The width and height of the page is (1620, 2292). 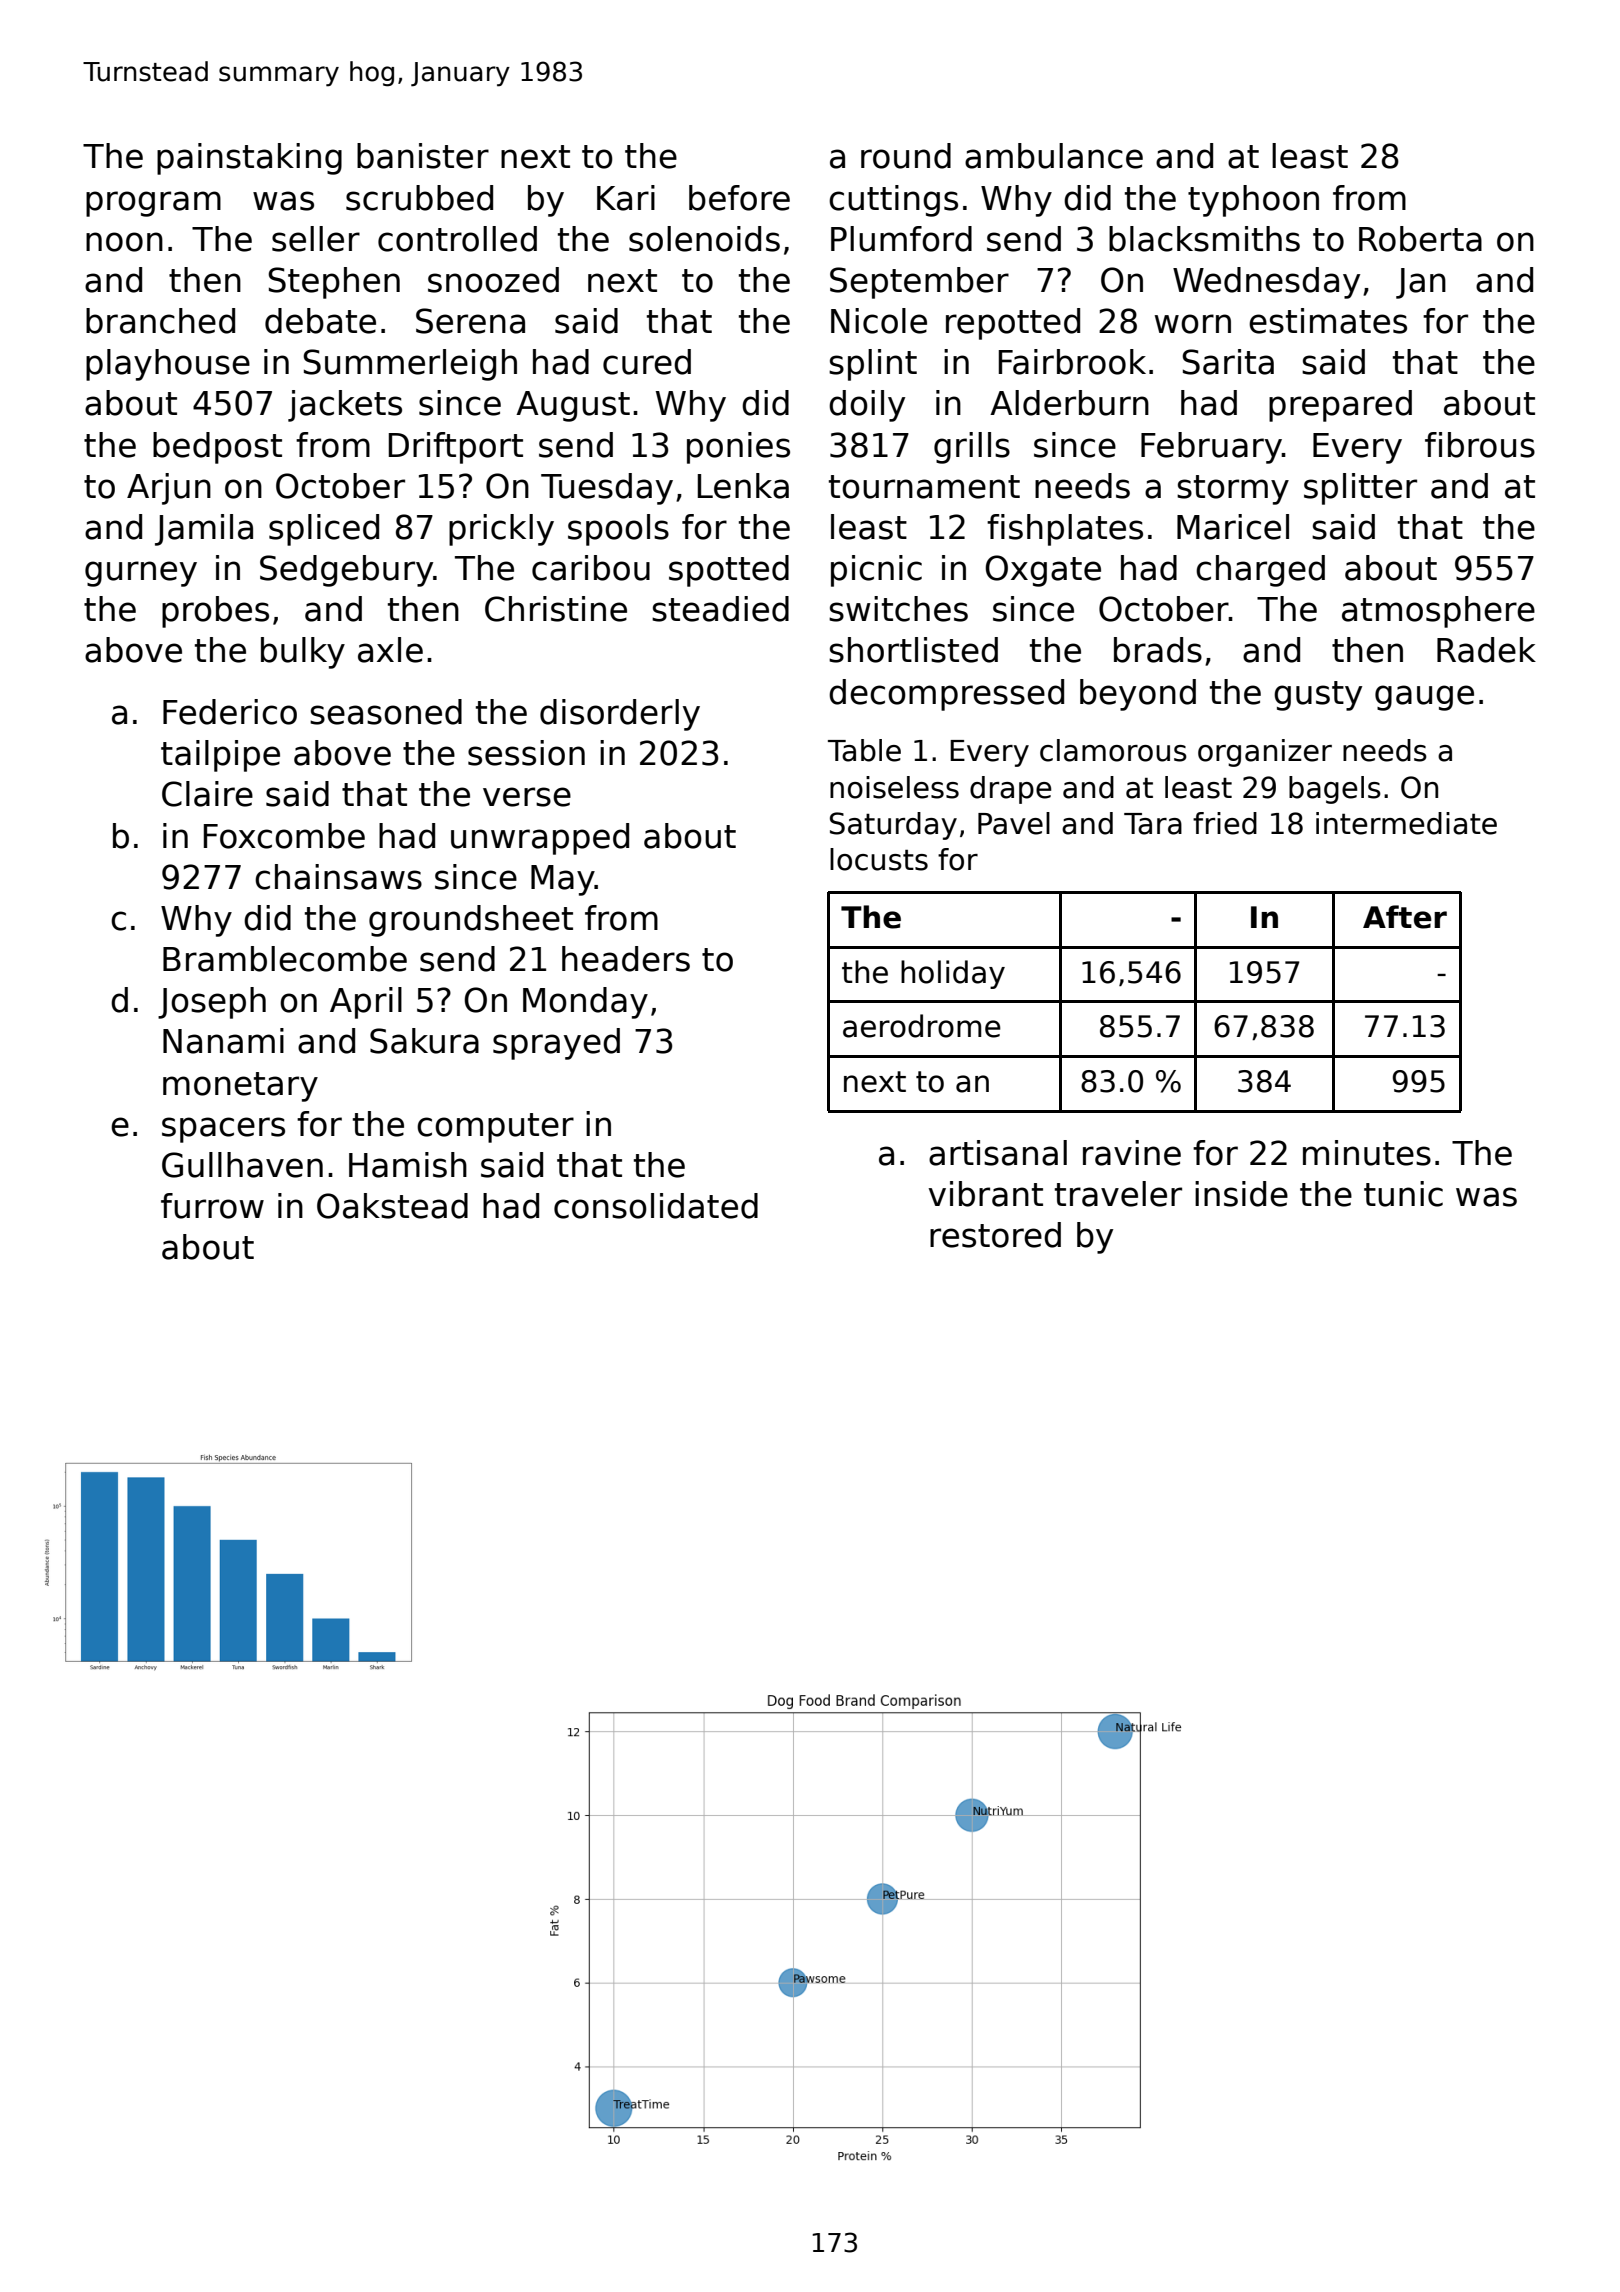 What do you see at coordinates (1367, 1153) in the page?
I see `minutes` at bounding box center [1367, 1153].
